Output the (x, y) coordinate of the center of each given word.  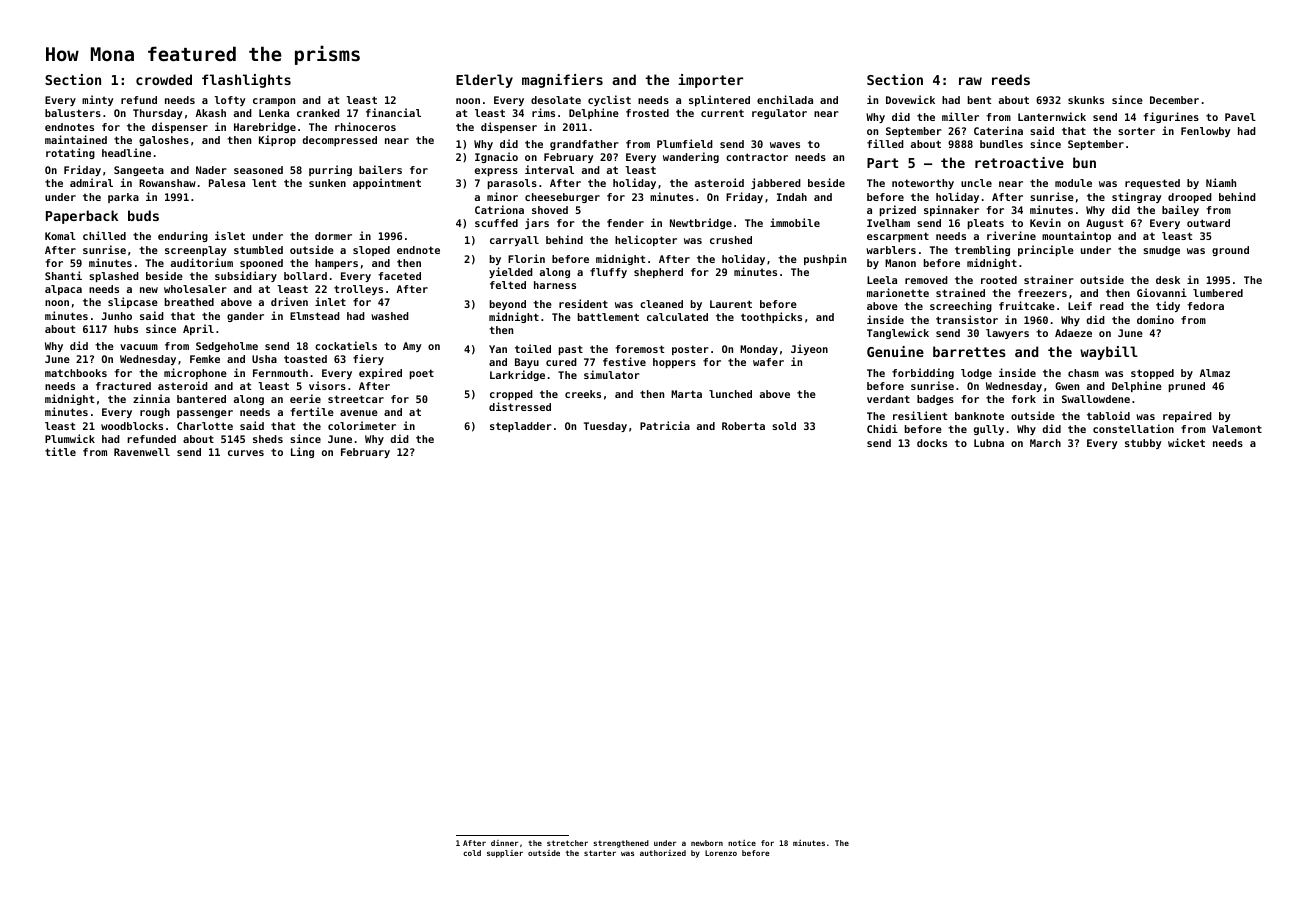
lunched (730, 394)
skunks (1086, 100)
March (1045, 443)
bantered (201, 399)
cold (472, 853)
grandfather (584, 145)
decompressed (339, 141)
